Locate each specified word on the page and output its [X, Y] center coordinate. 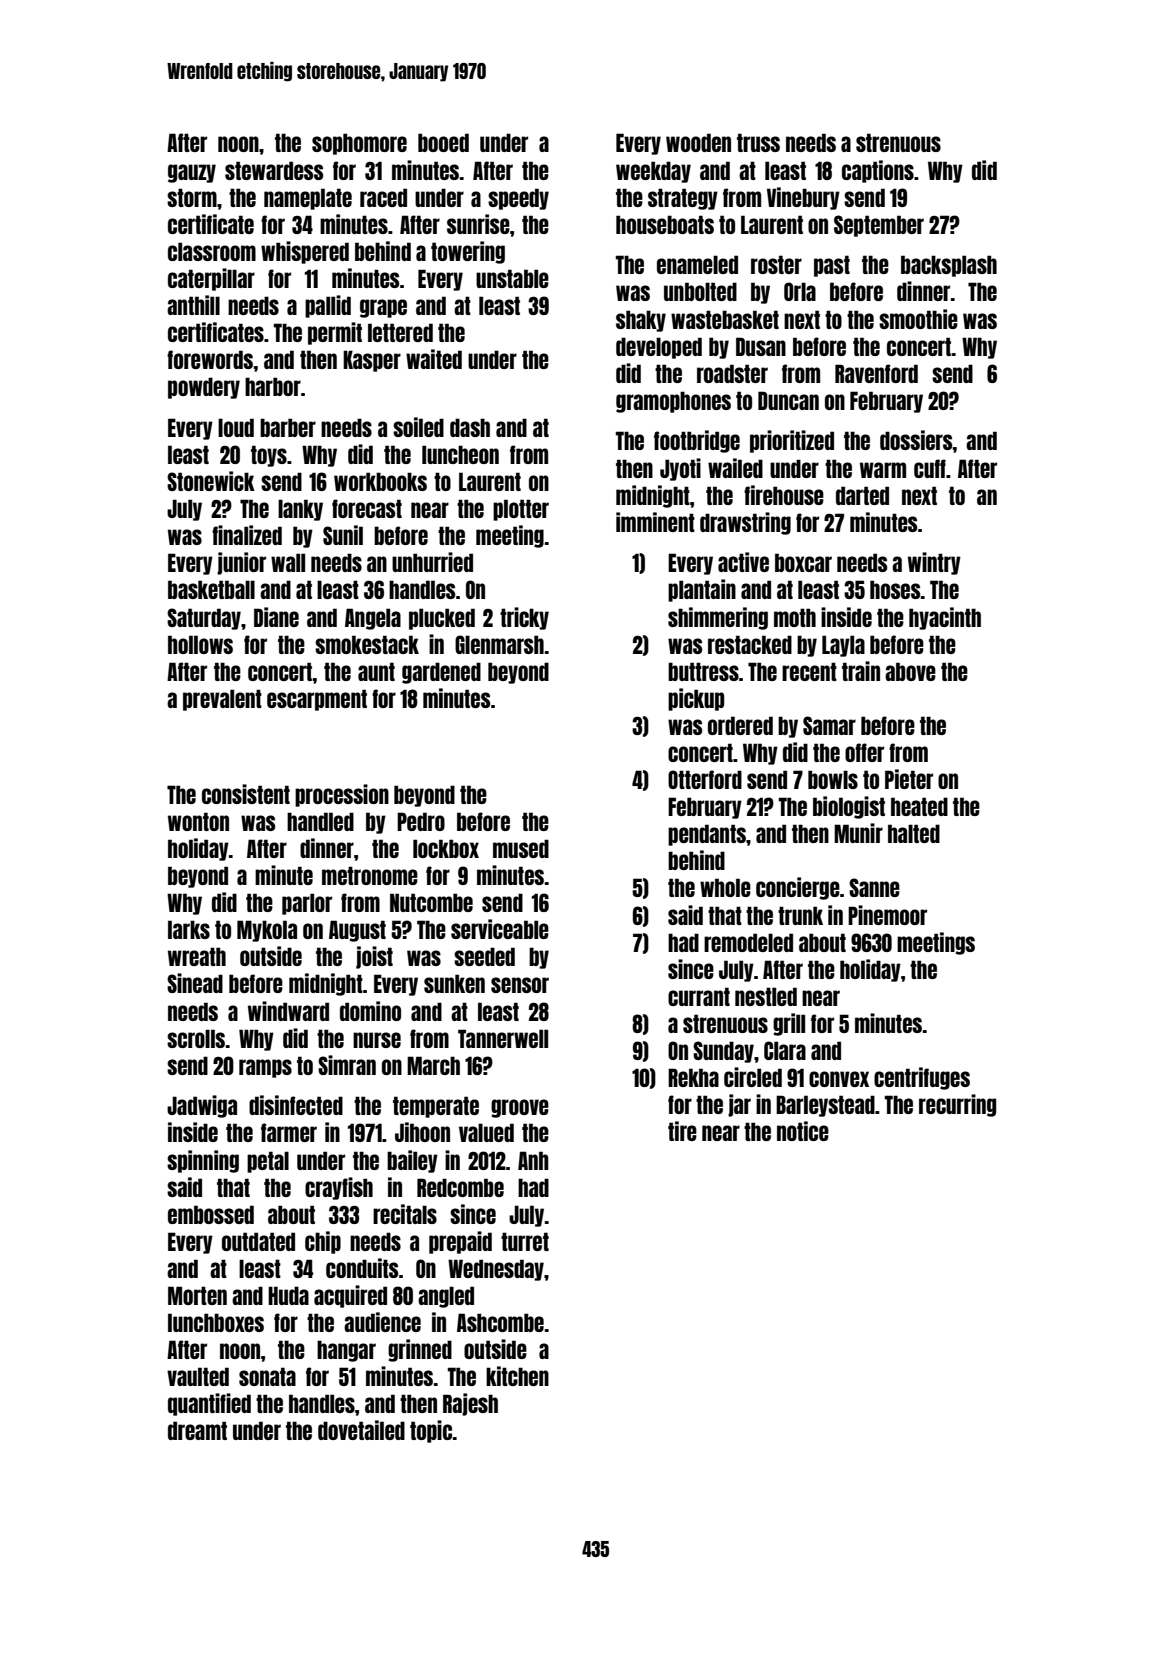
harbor [273, 386]
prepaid [460, 1242]
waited [434, 359]
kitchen [517, 1376]
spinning [203, 1161]
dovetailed [361, 1430]
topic [431, 1431]
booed [443, 142]
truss [758, 142]
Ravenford [876, 373]
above [910, 671]
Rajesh [470, 1404]
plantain [702, 590]
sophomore [359, 144]
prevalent [222, 700]
